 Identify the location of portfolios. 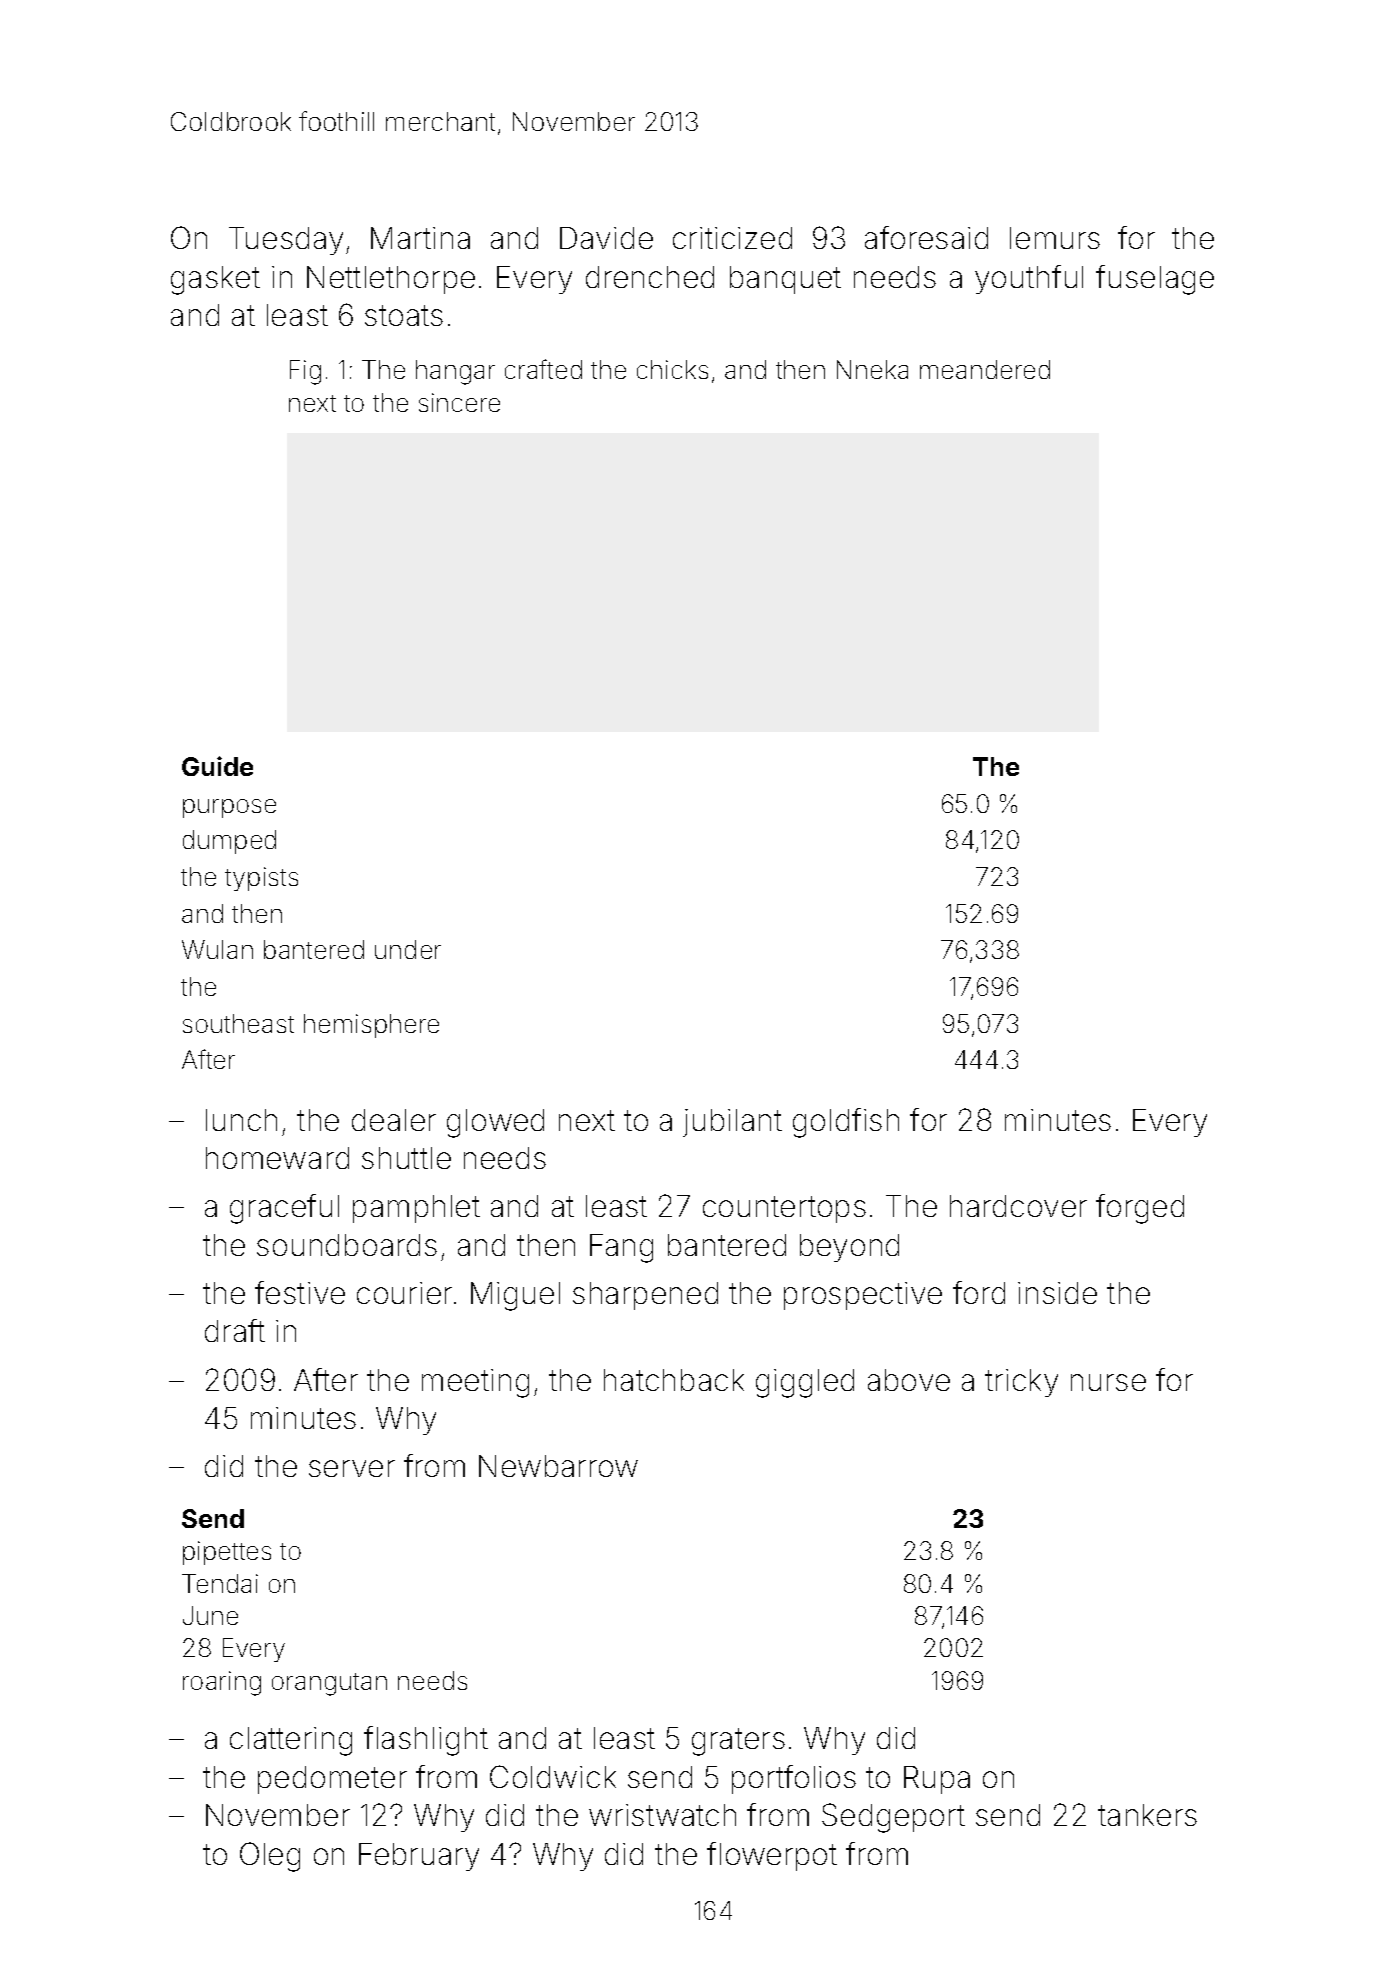
(794, 1779).
